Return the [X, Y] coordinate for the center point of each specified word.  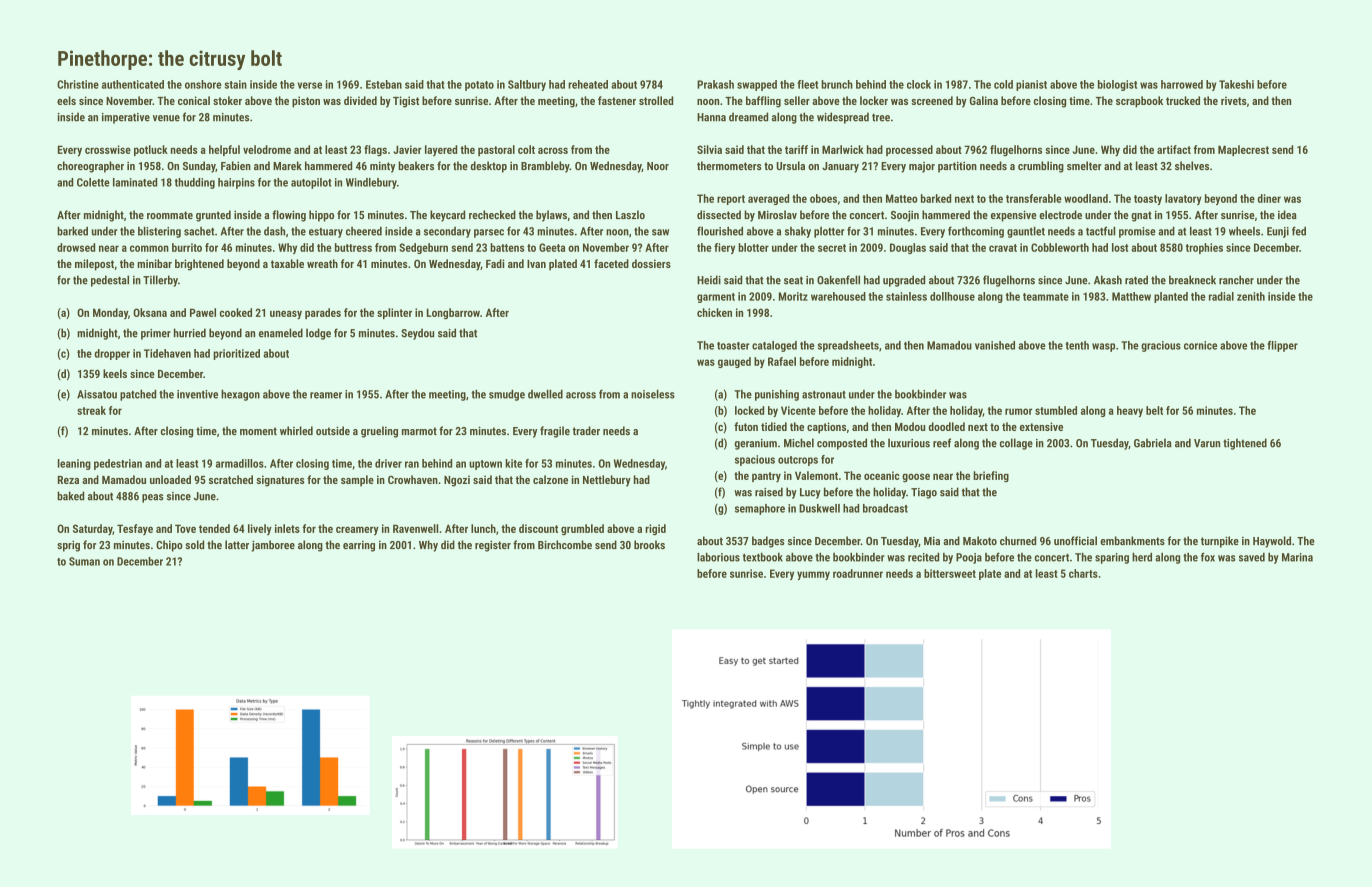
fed [1299, 231]
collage [1016, 444]
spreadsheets [848, 346]
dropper [112, 354]
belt [1154, 410]
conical [194, 100]
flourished [720, 231]
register [493, 546]
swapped [757, 85]
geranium [756, 444]
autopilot [311, 183]
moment [258, 431]
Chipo [169, 546]
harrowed [1182, 84]
